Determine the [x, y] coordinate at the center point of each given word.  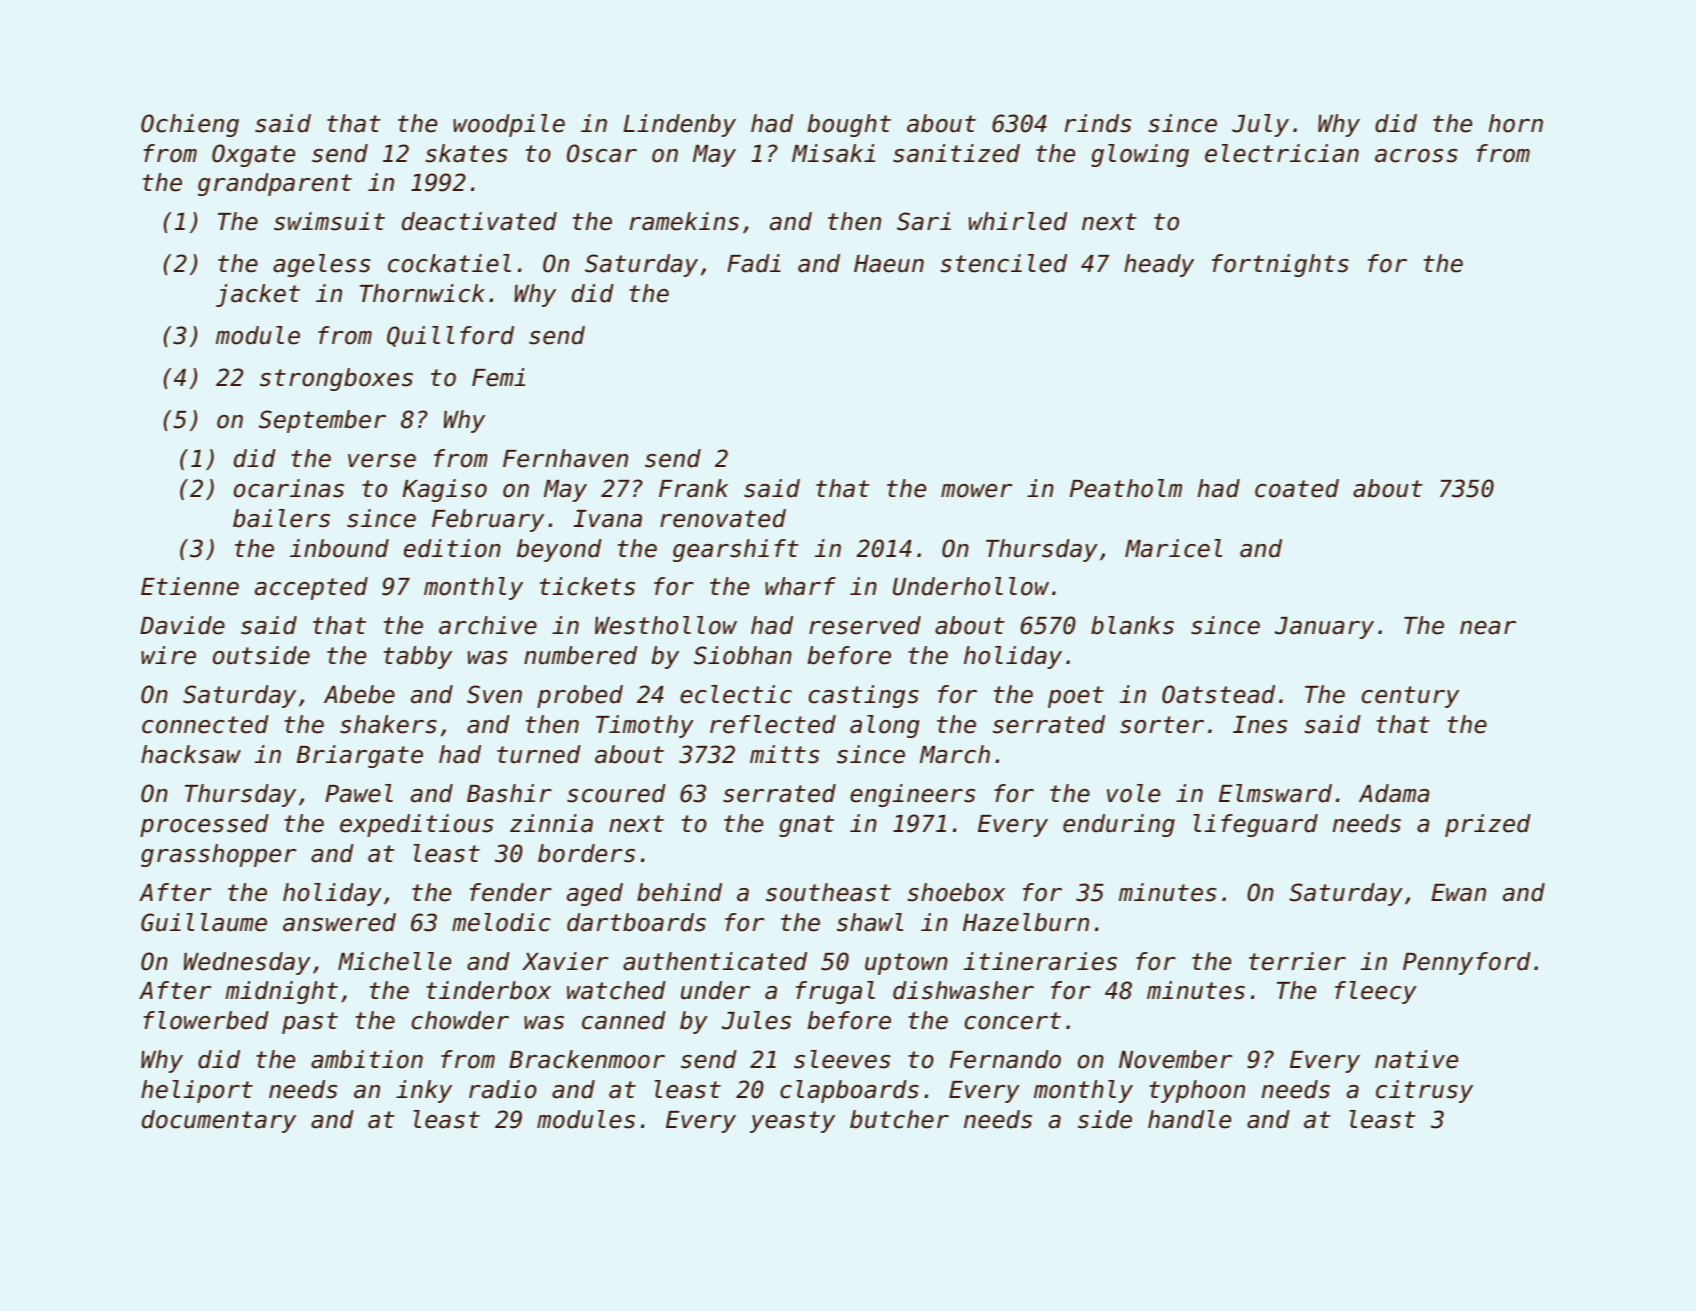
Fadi [754, 263]
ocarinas [289, 488]
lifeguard [1256, 825]
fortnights [1280, 265]
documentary [219, 1121]
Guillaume [204, 922]
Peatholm [1126, 488]
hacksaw [191, 754]
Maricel [1173, 548]
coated [1297, 488]
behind [679, 892]
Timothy [645, 726]
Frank [693, 488]
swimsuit [329, 221]
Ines [1260, 725]
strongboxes [336, 379]
